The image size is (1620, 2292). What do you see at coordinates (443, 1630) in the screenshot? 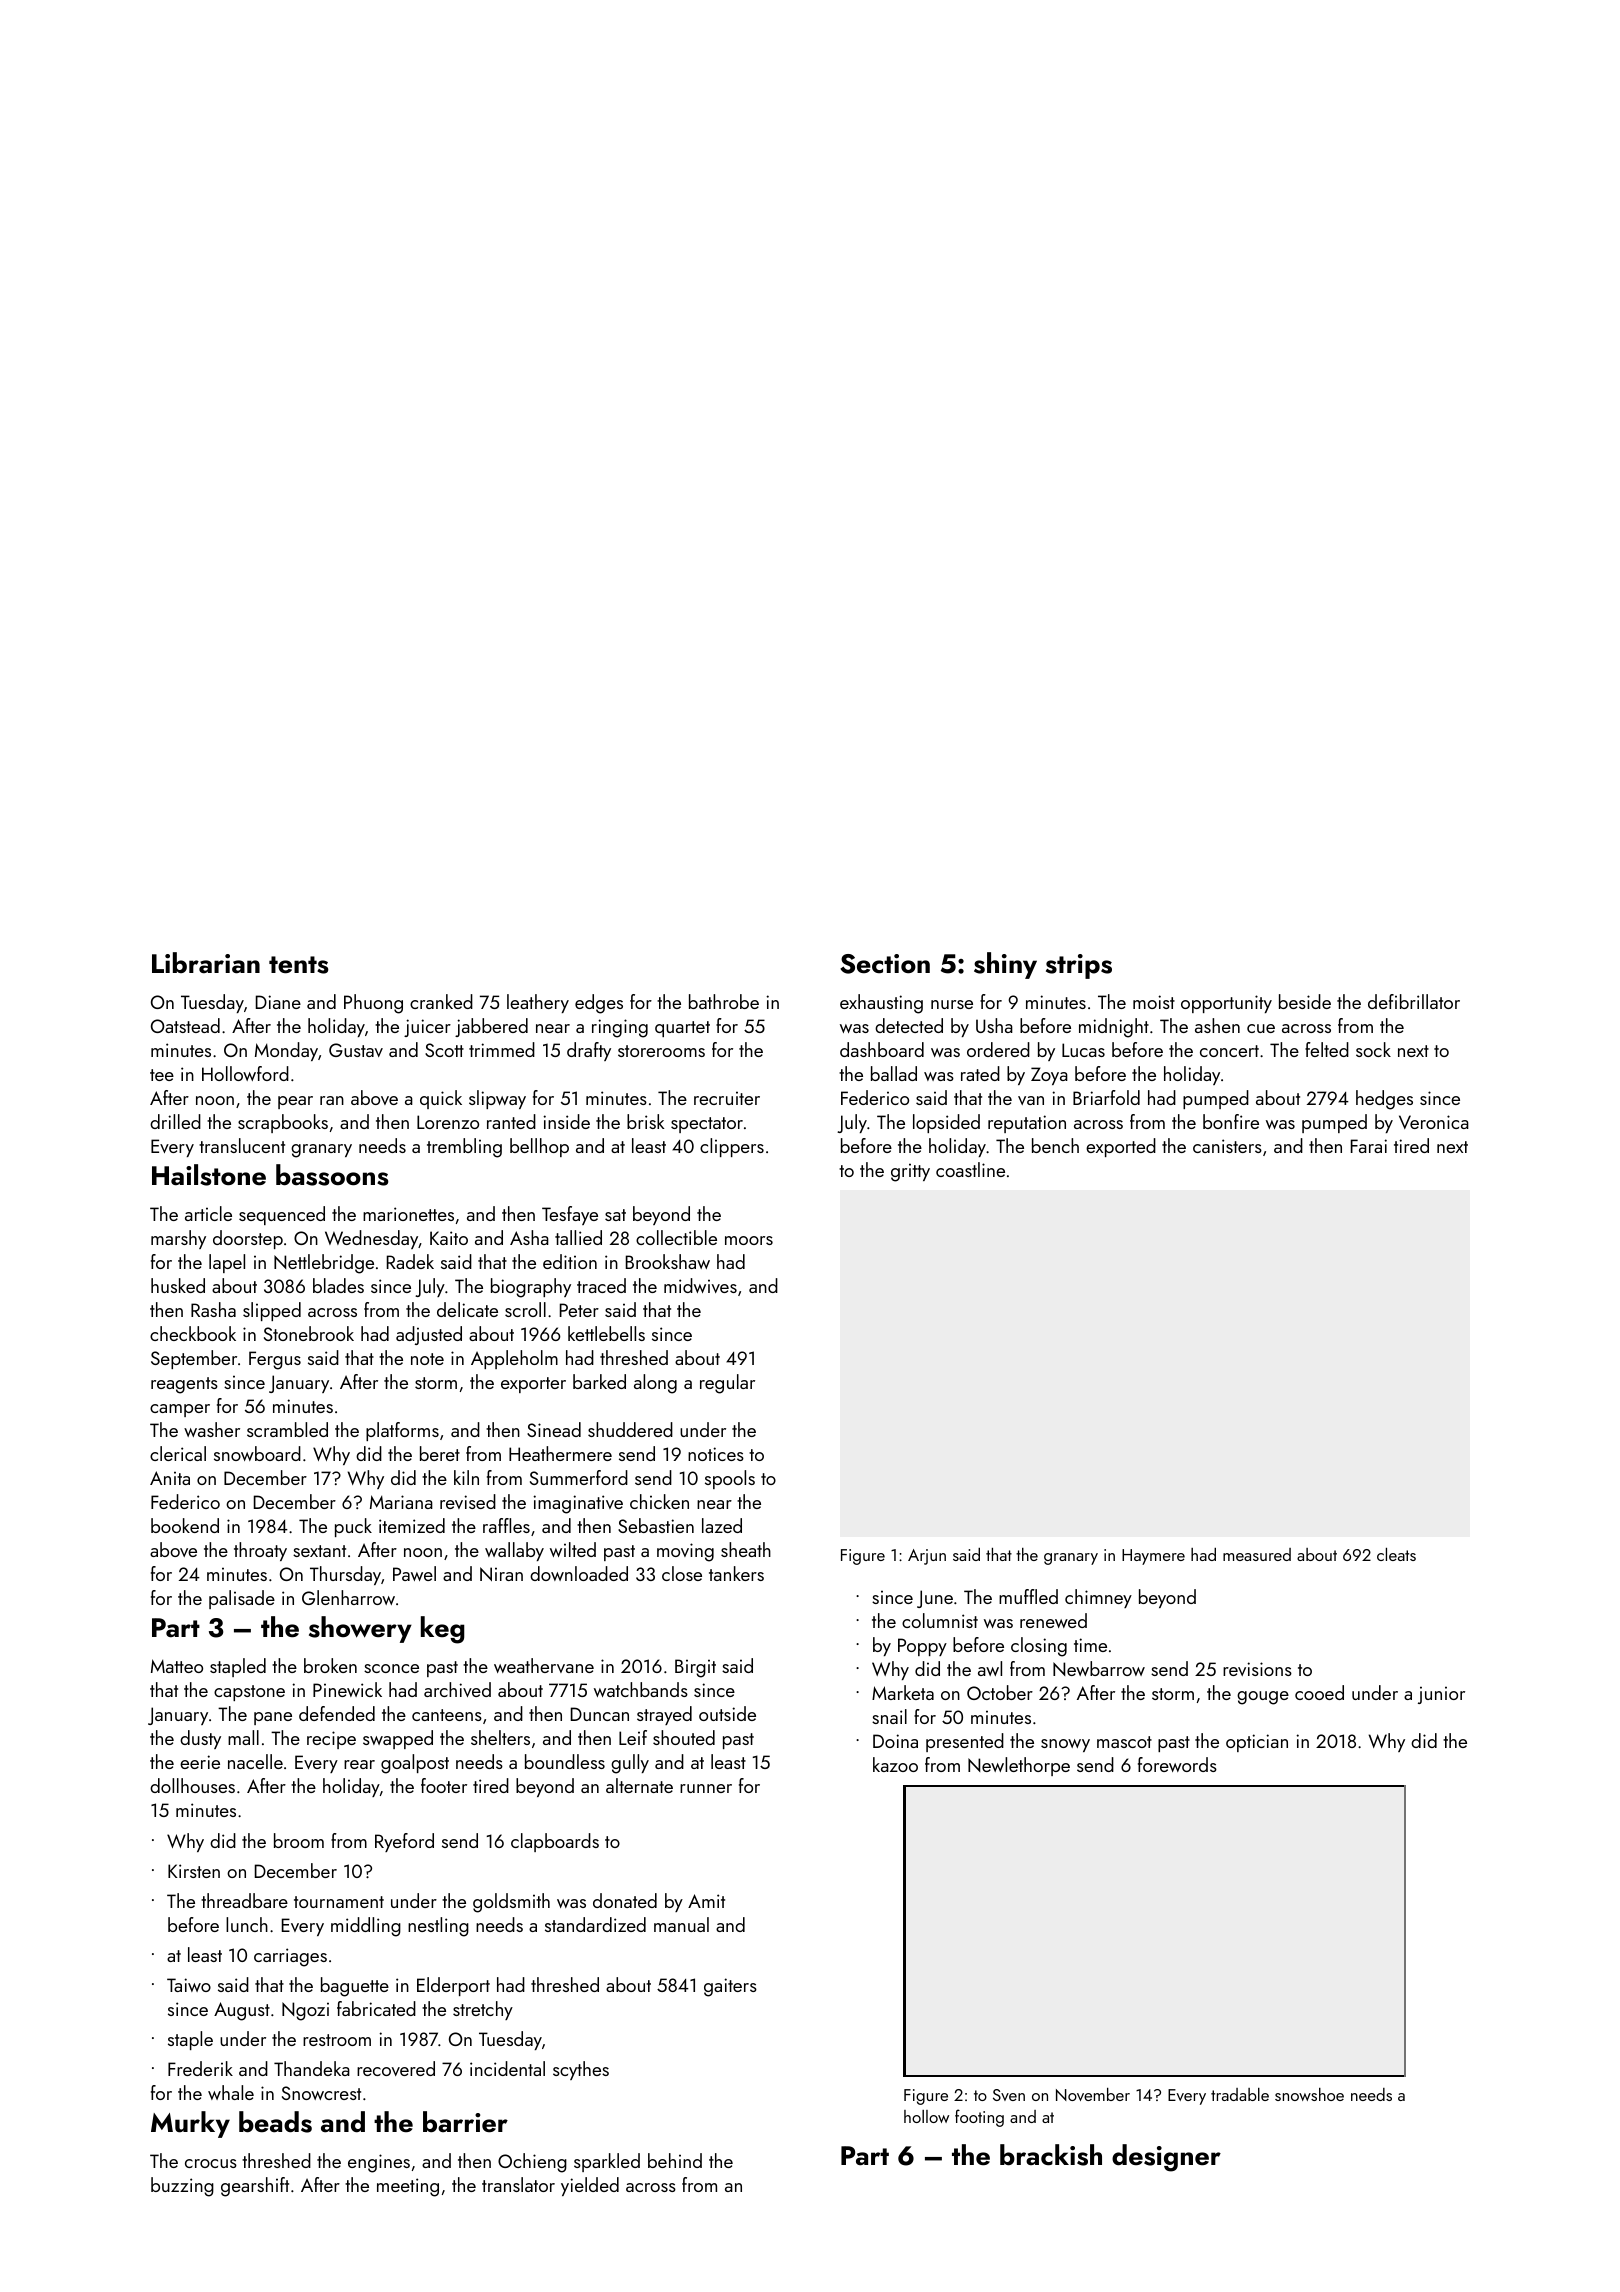
I see `keg` at bounding box center [443, 1630].
